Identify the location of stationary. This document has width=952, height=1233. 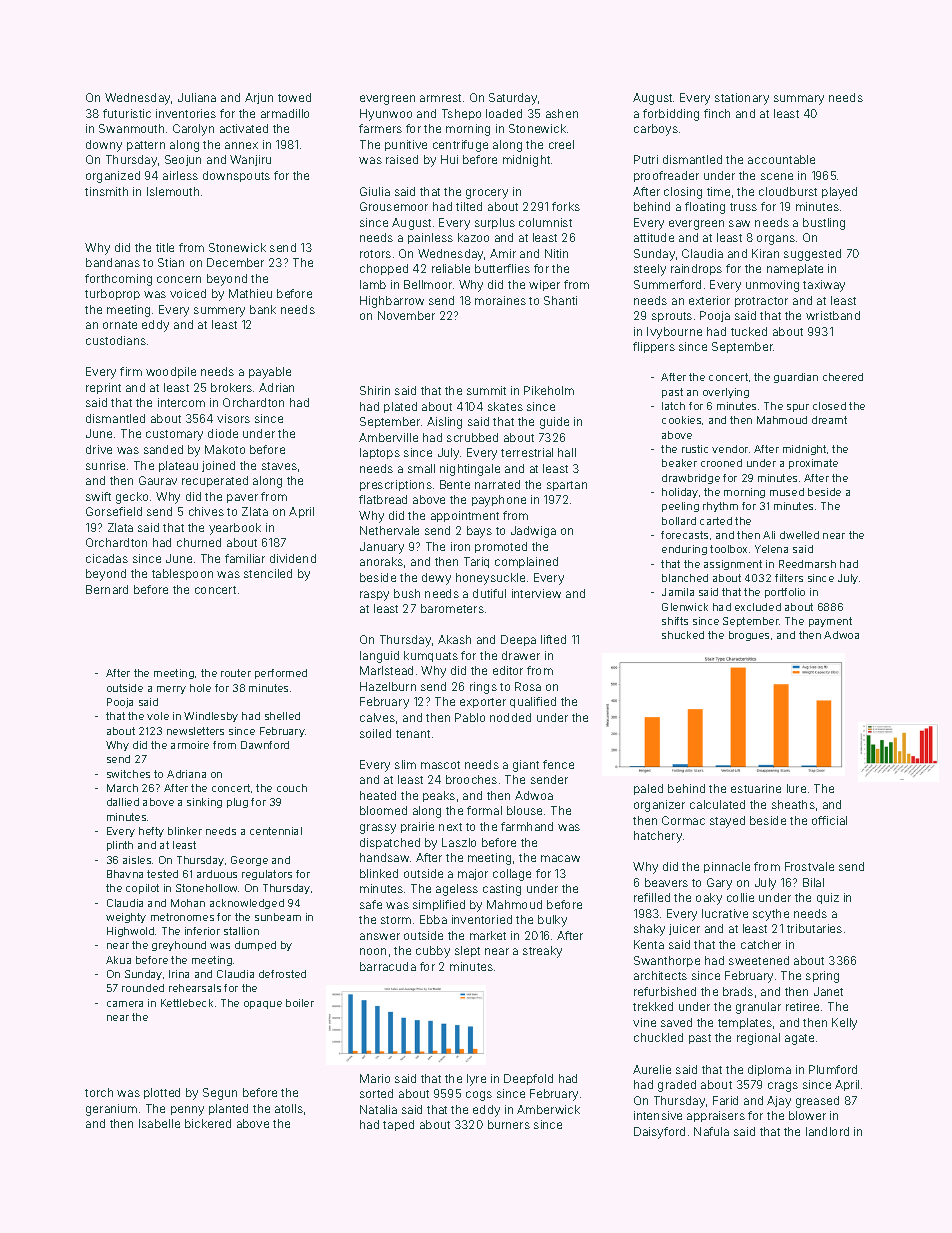
(742, 99).
